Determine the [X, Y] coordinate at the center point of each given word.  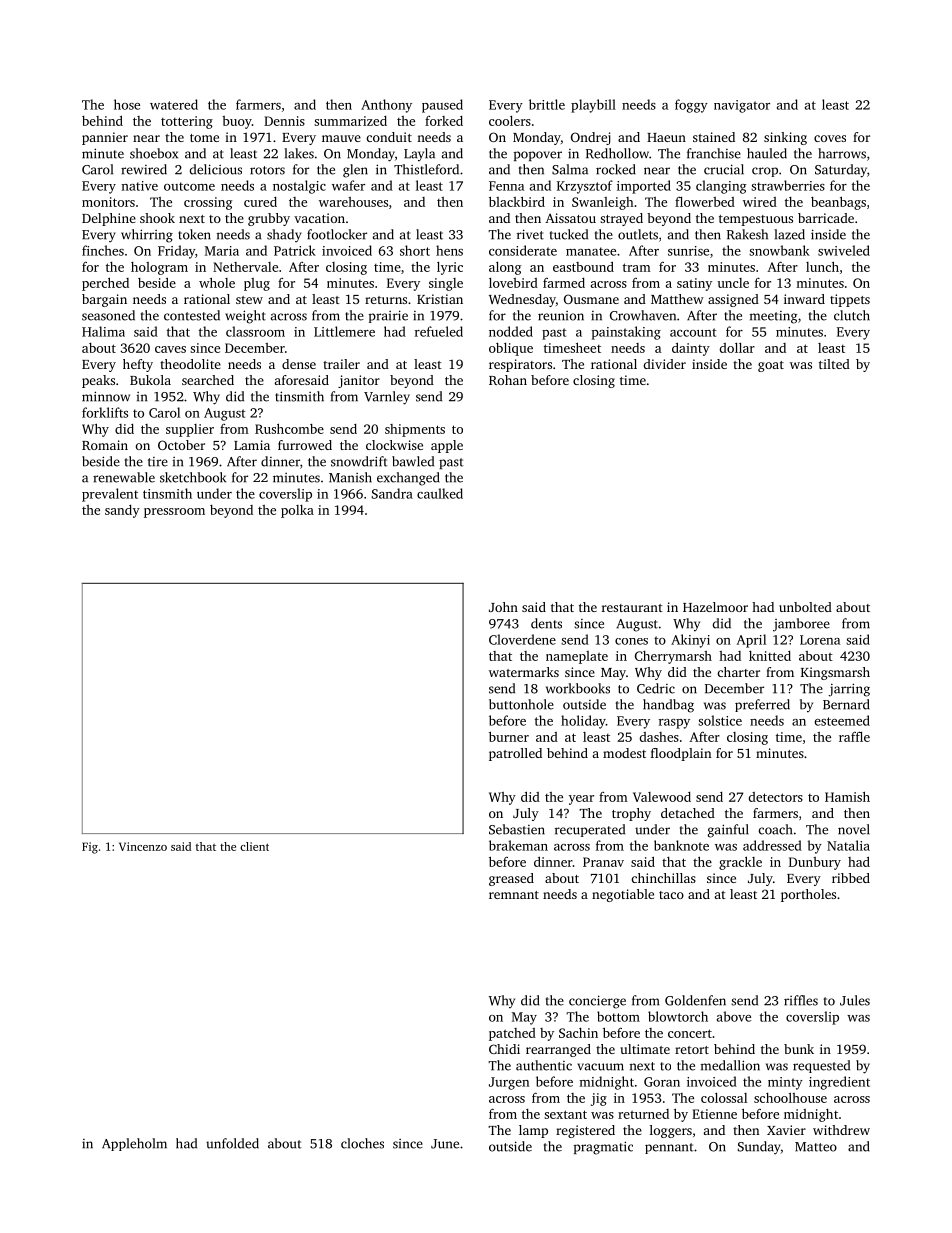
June [445, 1144]
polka [297, 511]
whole [217, 282]
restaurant [632, 608]
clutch [852, 315]
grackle [740, 863]
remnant [514, 895]
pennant [669, 1148]
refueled [439, 331]
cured [260, 202]
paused [442, 106]
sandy [122, 511]
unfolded [232, 1143]
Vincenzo [143, 846]
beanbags [838, 203]
